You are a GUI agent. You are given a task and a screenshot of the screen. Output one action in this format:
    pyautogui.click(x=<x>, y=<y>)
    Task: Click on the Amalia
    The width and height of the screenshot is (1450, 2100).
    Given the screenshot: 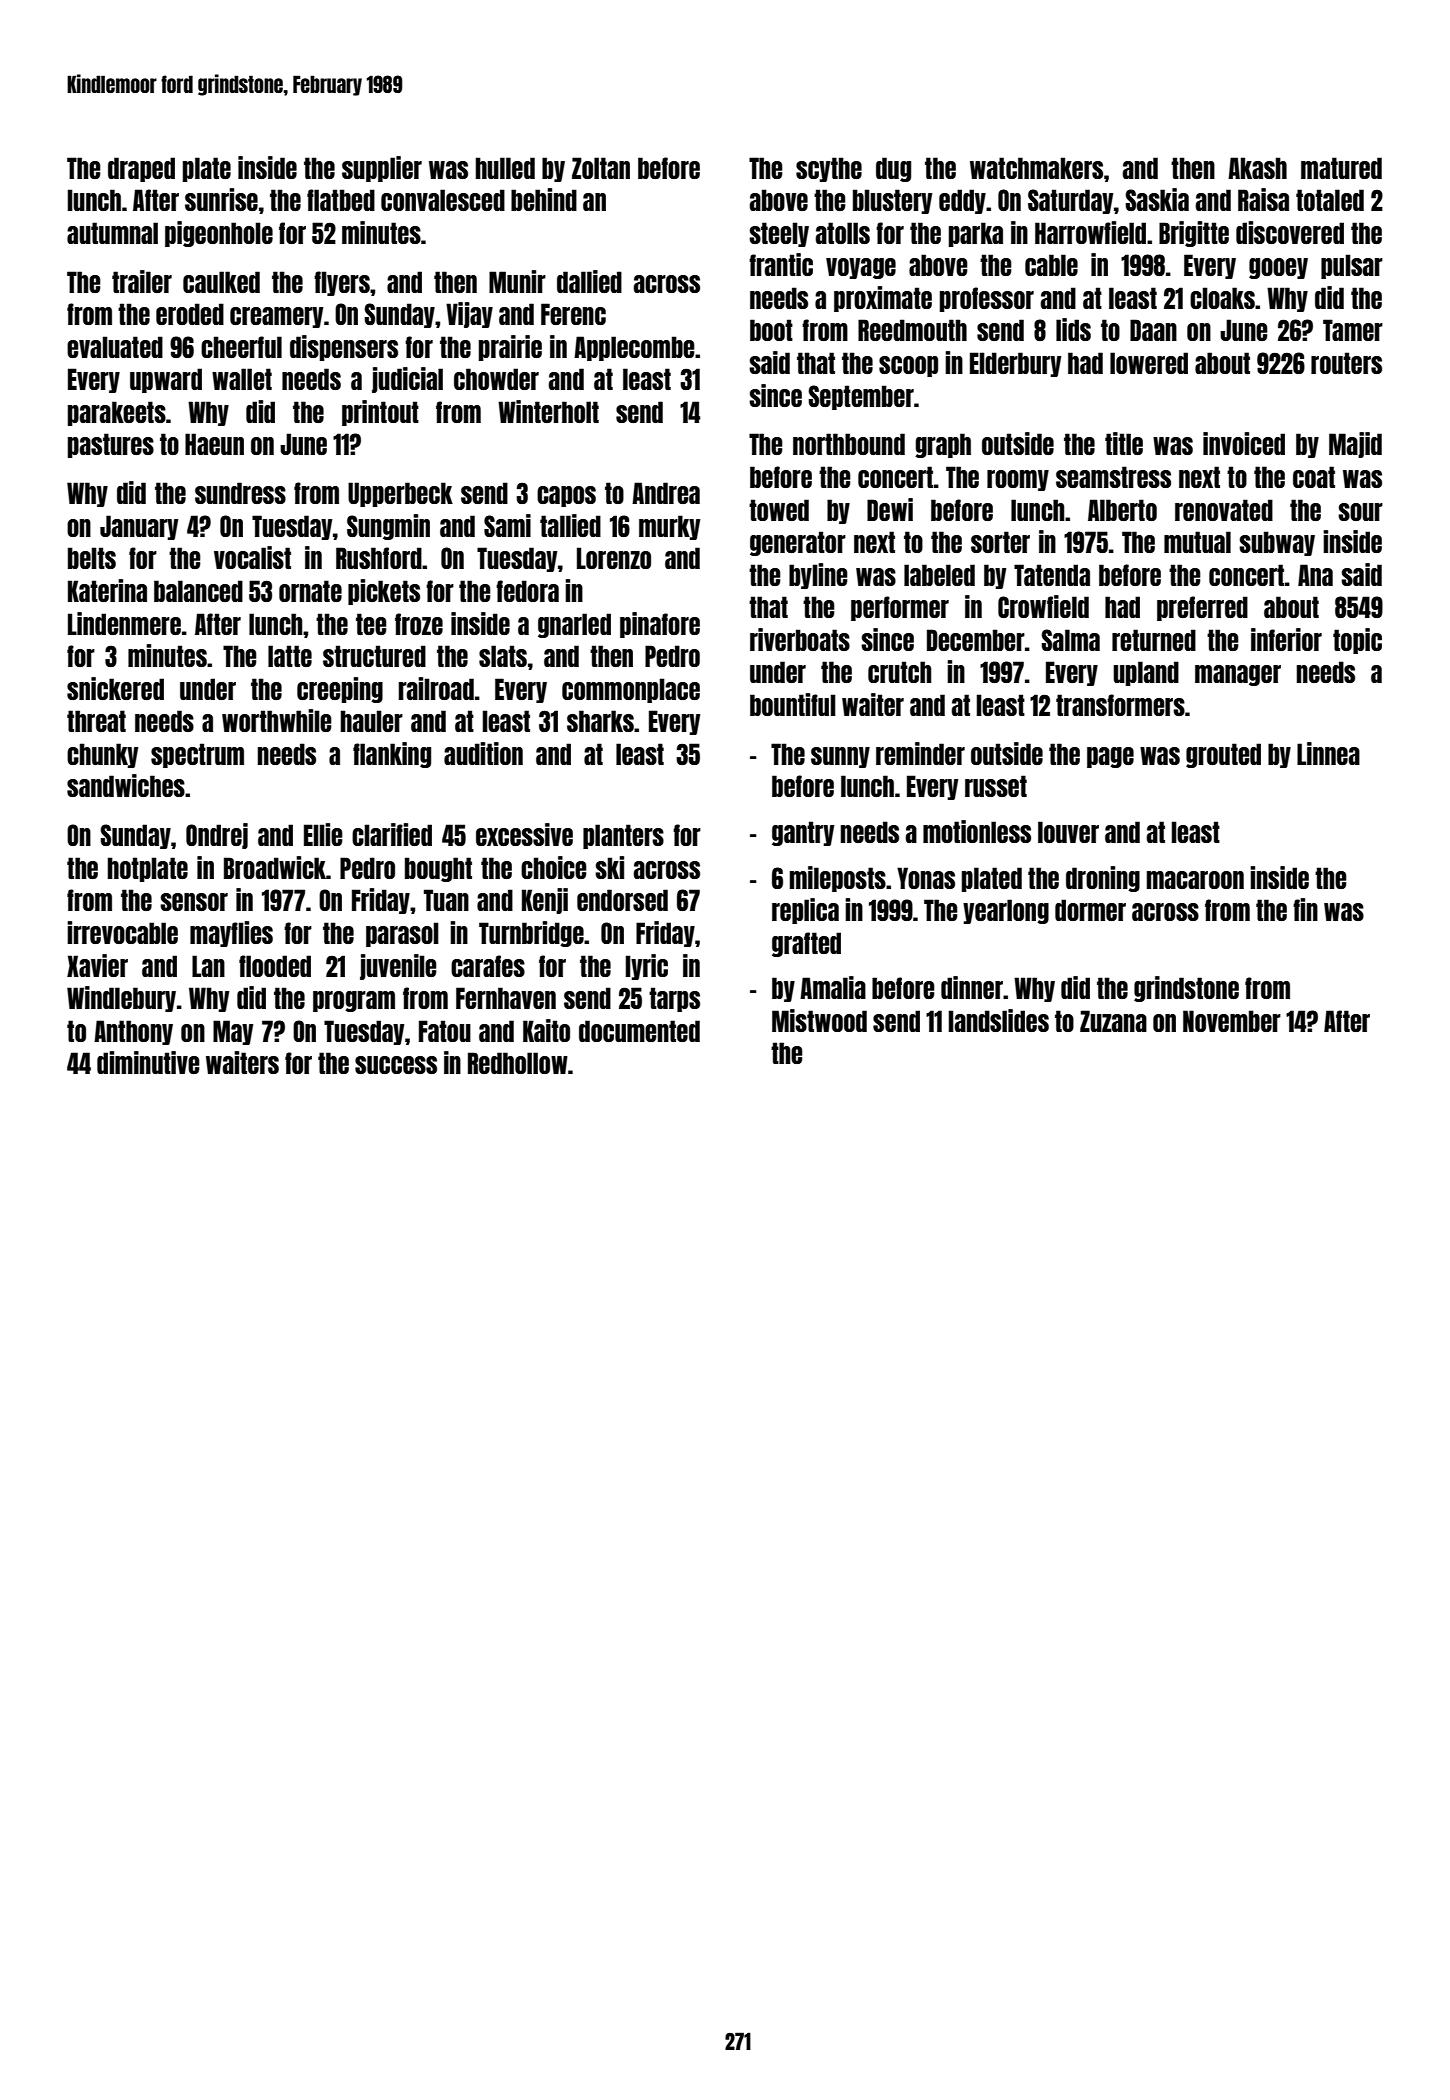 What is the action you would take?
    pyautogui.click(x=833, y=987)
